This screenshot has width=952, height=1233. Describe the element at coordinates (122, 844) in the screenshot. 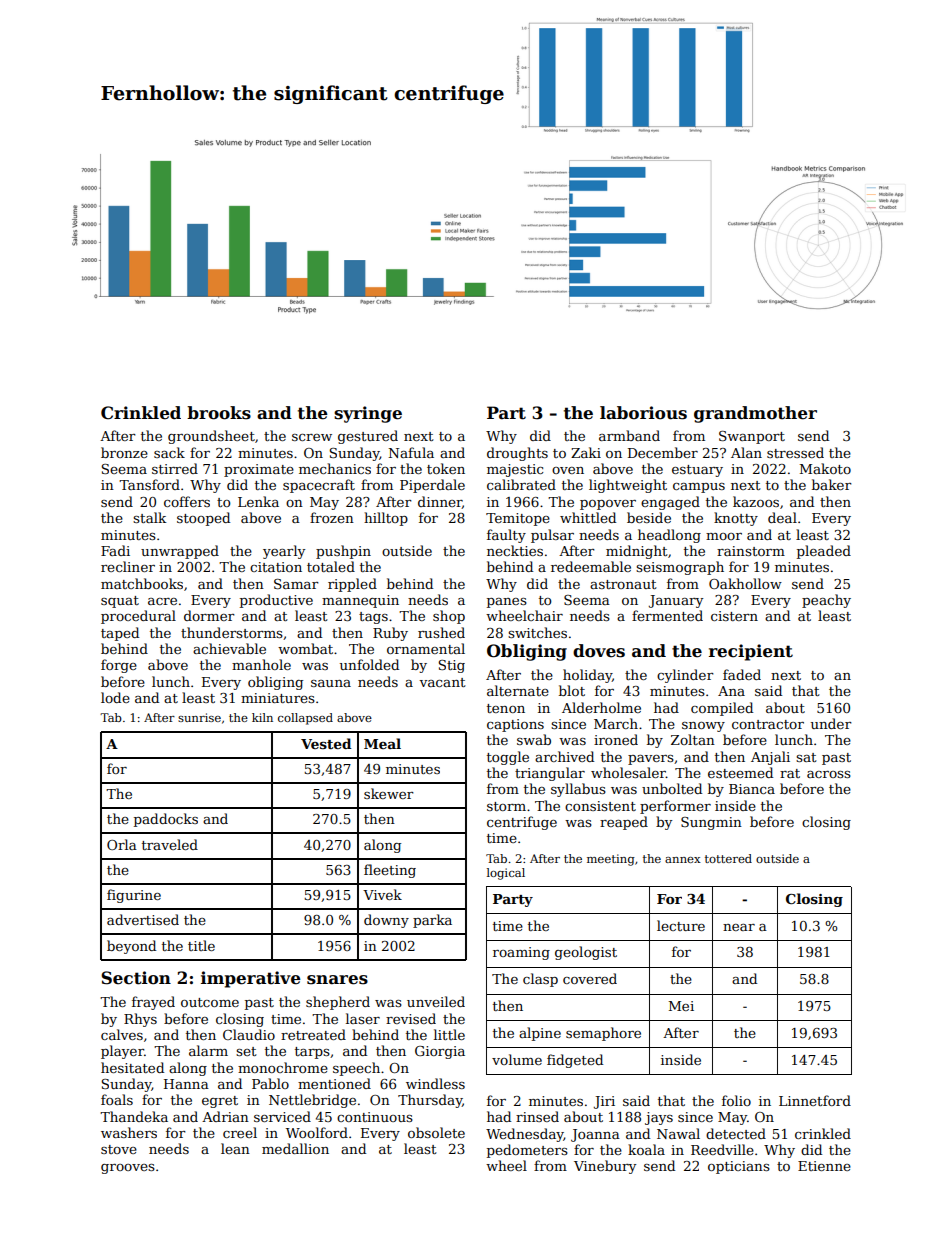

I see `Orla` at that location.
